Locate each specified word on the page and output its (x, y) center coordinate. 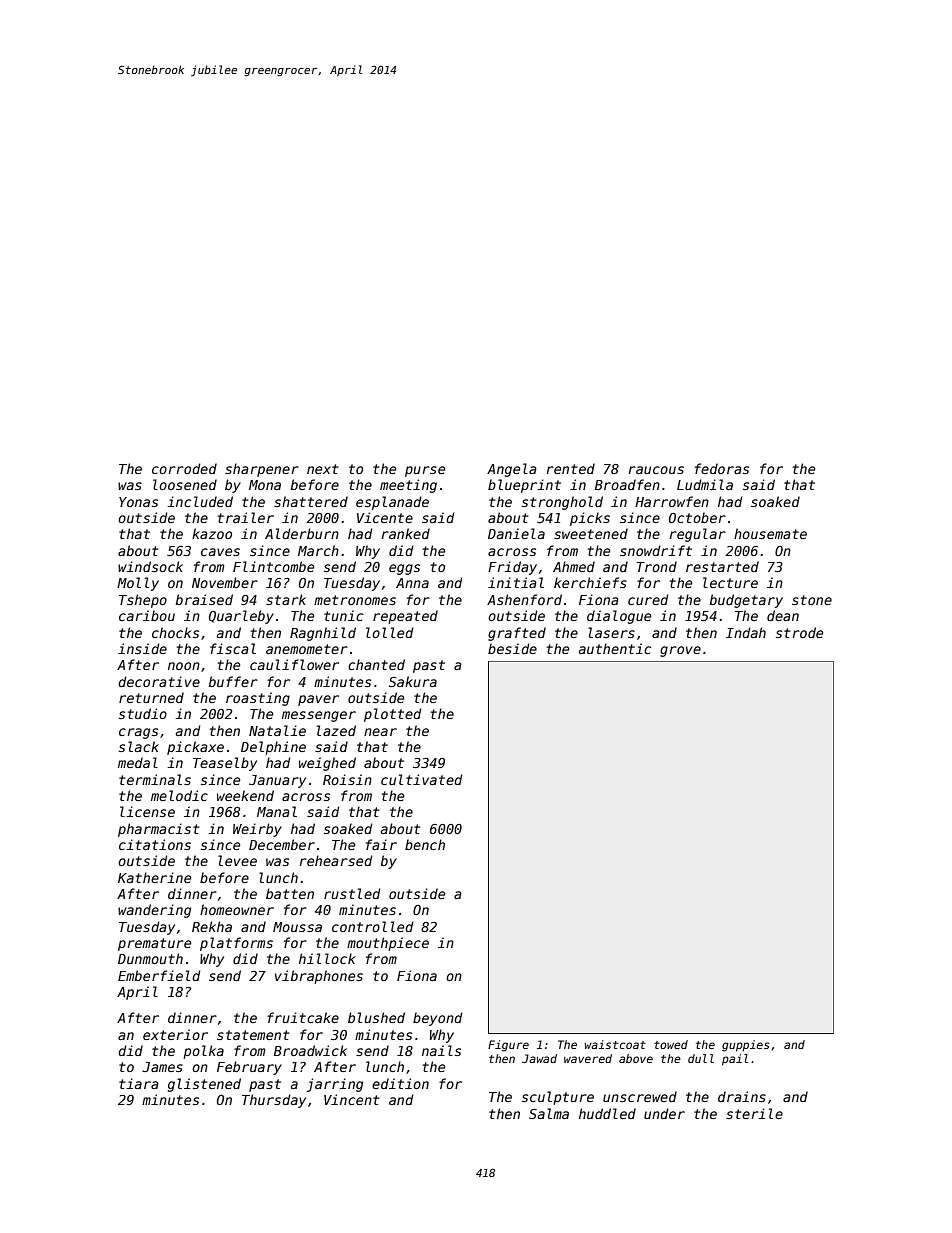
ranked (406, 533)
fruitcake (303, 1017)
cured (648, 599)
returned (151, 697)
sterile (754, 1113)
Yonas (138, 502)
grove (680, 651)
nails (441, 1050)
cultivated (421, 779)
